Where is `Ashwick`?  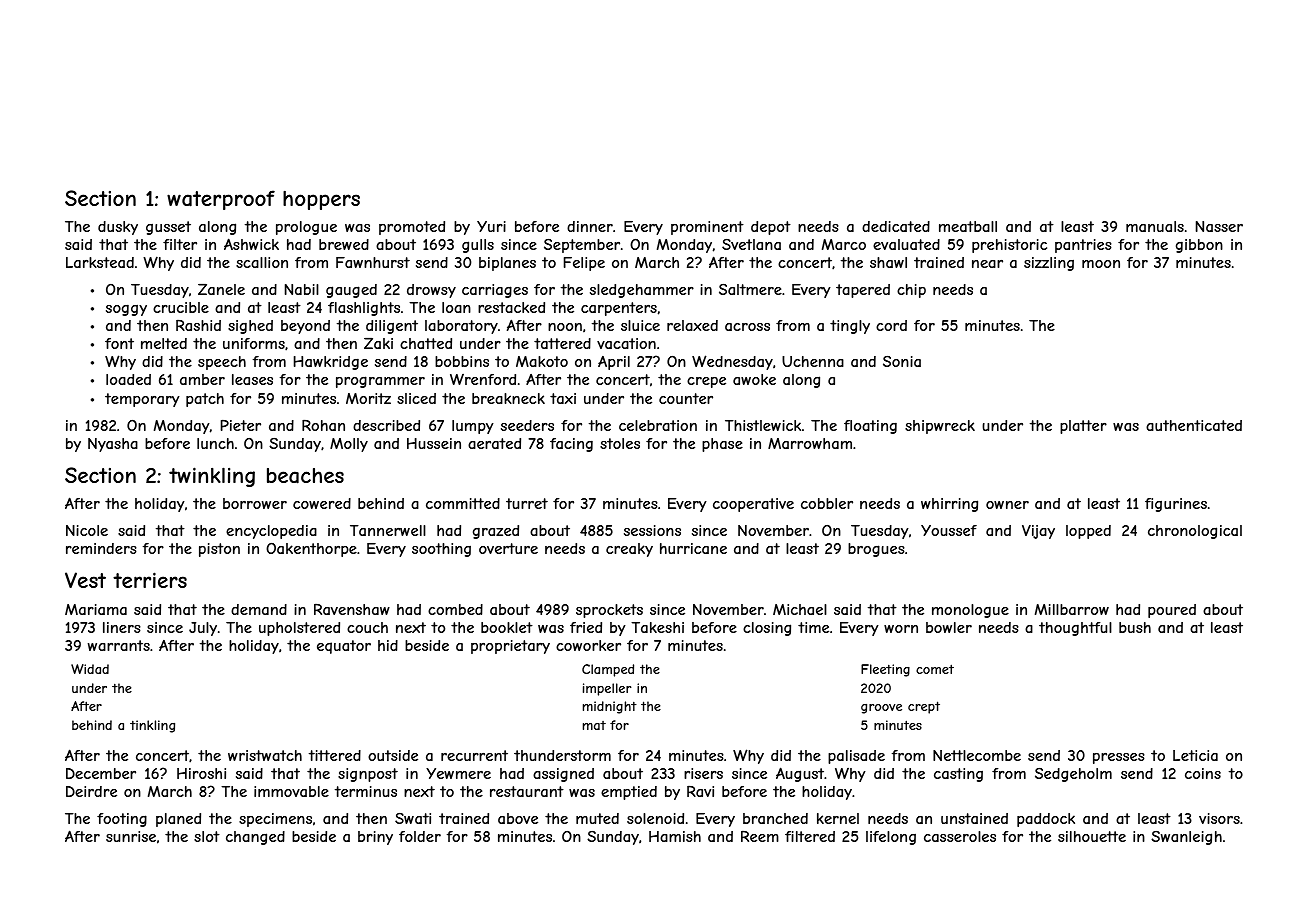
Ashwick is located at coordinates (251, 244).
